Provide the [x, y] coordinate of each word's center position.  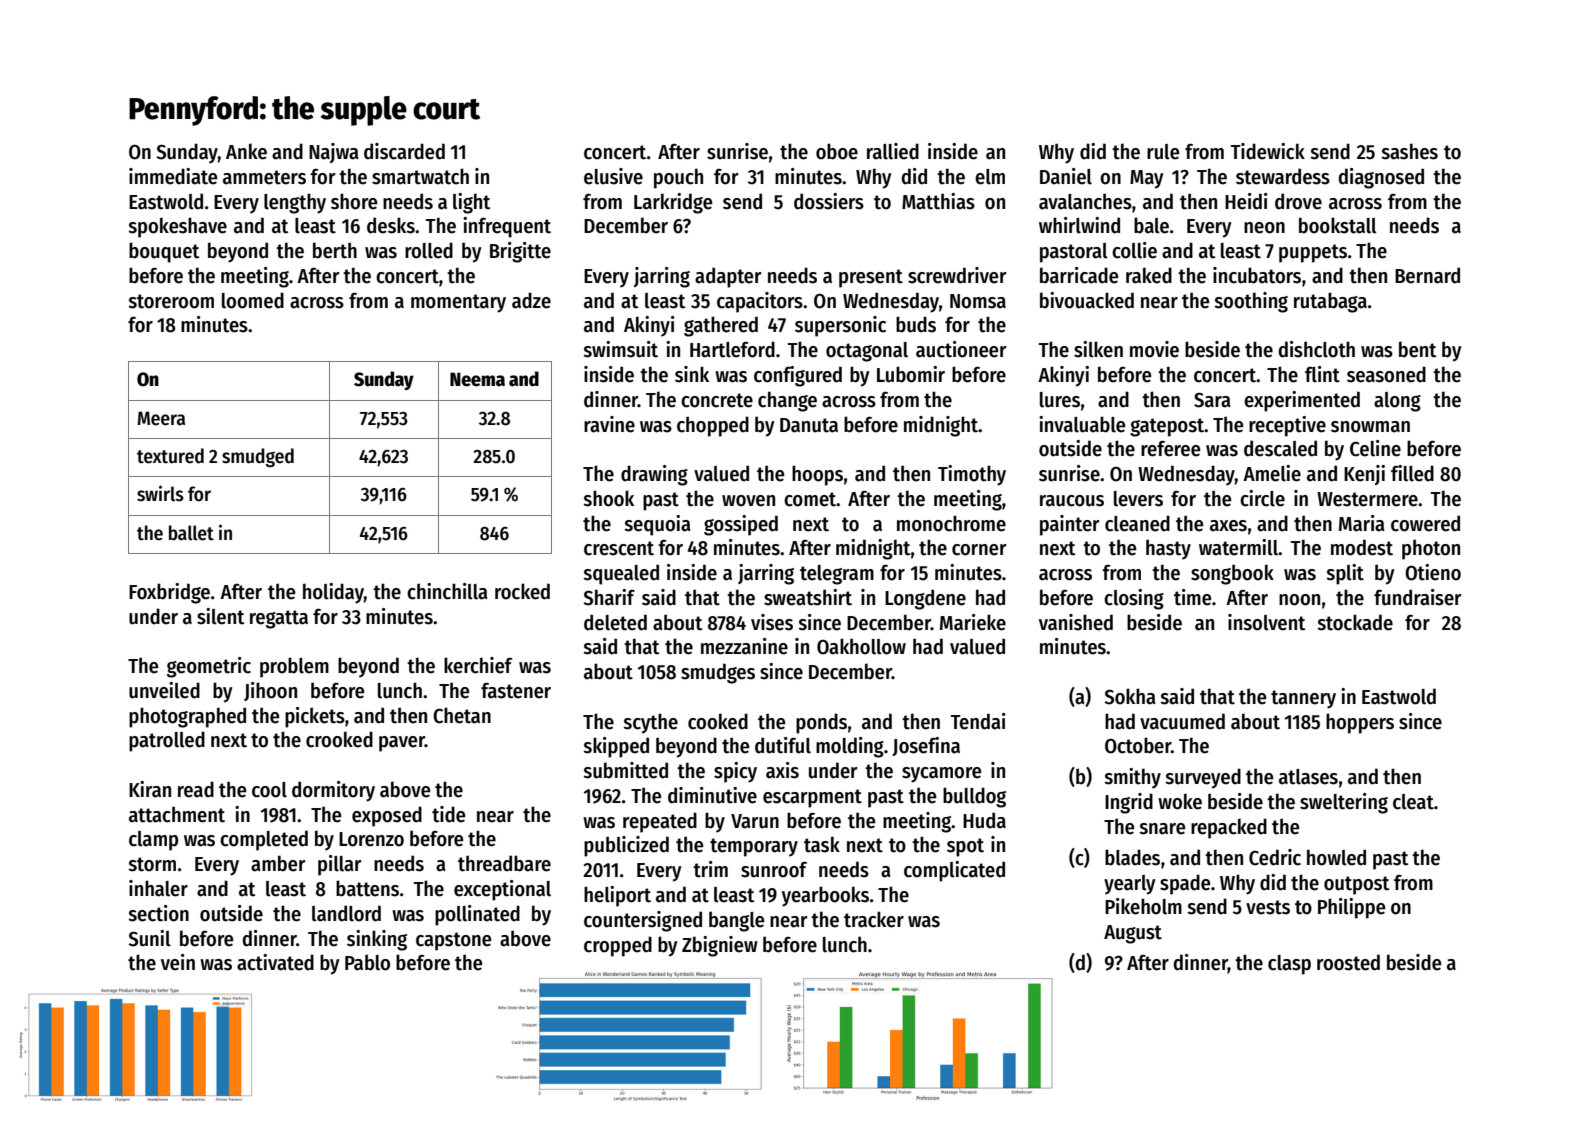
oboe [837, 151]
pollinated [477, 915]
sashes [1409, 151]
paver [402, 744]
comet [810, 499]
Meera [161, 418]
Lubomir [911, 374]
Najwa [334, 153]
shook [608, 498]
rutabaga [1330, 302]
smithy [1132, 778]
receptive [1287, 426]
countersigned [643, 921]
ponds [821, 723]
